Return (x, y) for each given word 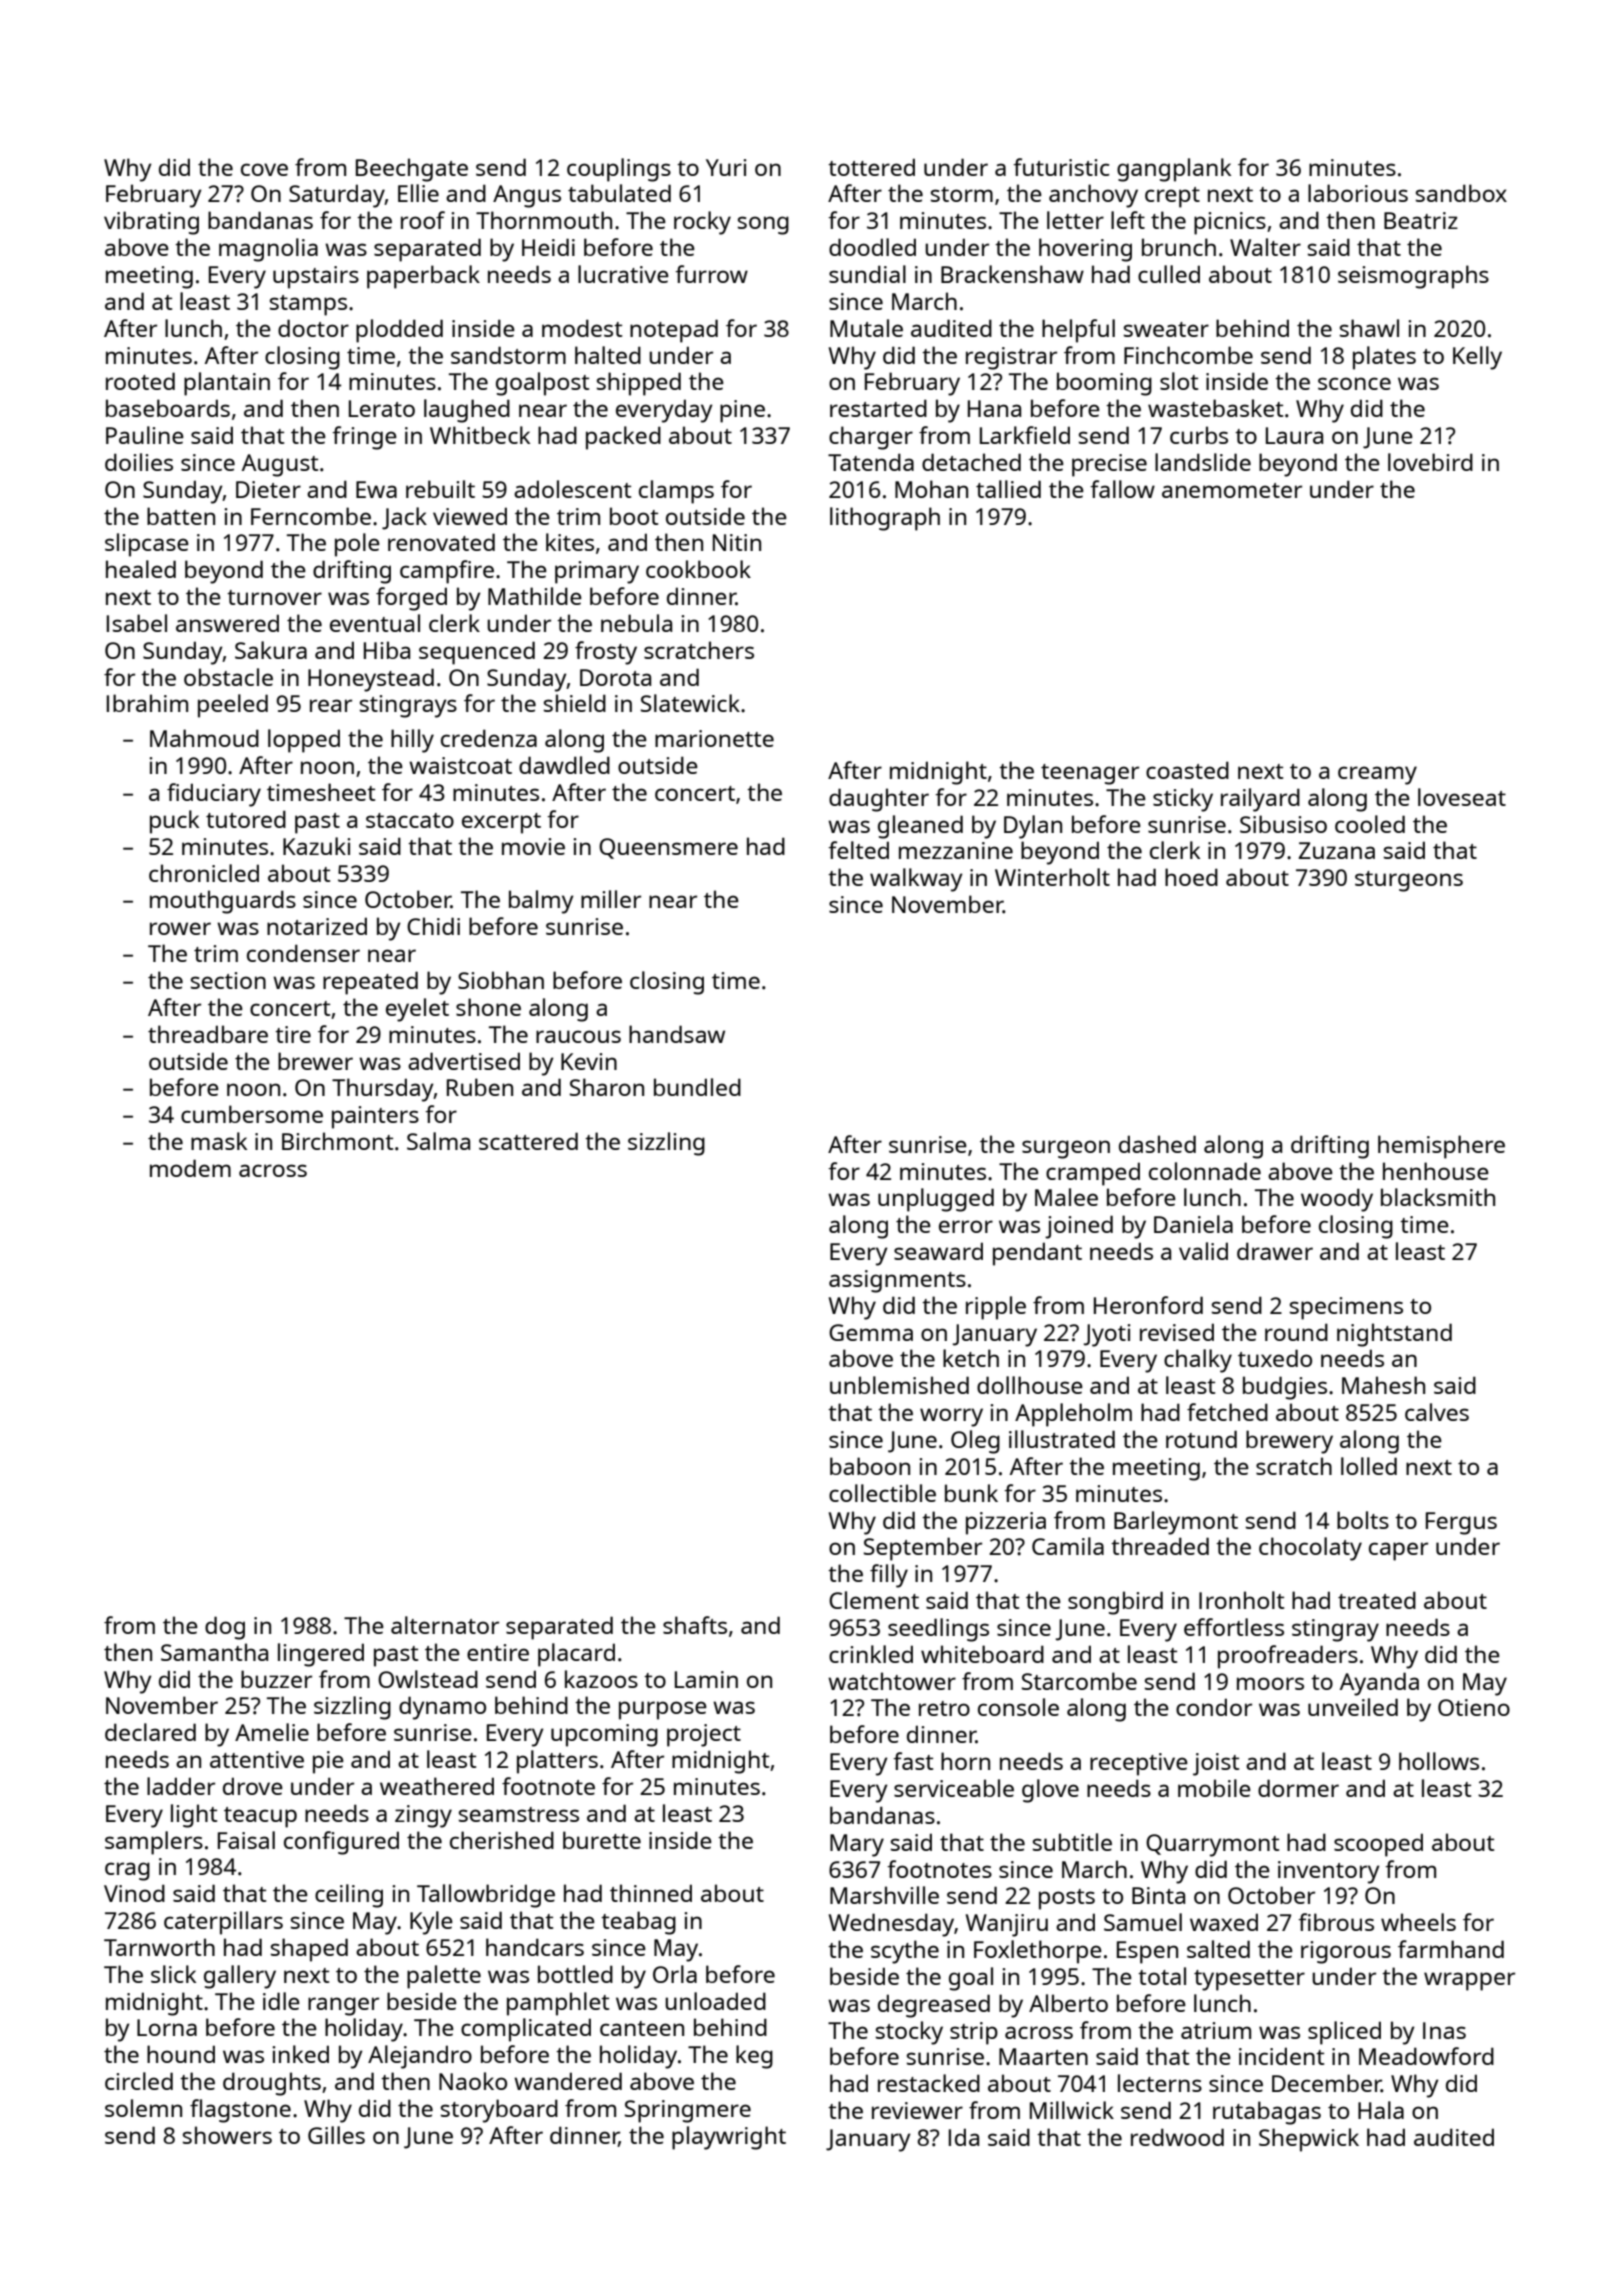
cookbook (698, 569)
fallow (1122, 489)
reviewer (917, 2110)
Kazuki (316, 846)
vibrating (151, 223)
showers (227, 2135)
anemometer (1232, 490)
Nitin (737, 542)
